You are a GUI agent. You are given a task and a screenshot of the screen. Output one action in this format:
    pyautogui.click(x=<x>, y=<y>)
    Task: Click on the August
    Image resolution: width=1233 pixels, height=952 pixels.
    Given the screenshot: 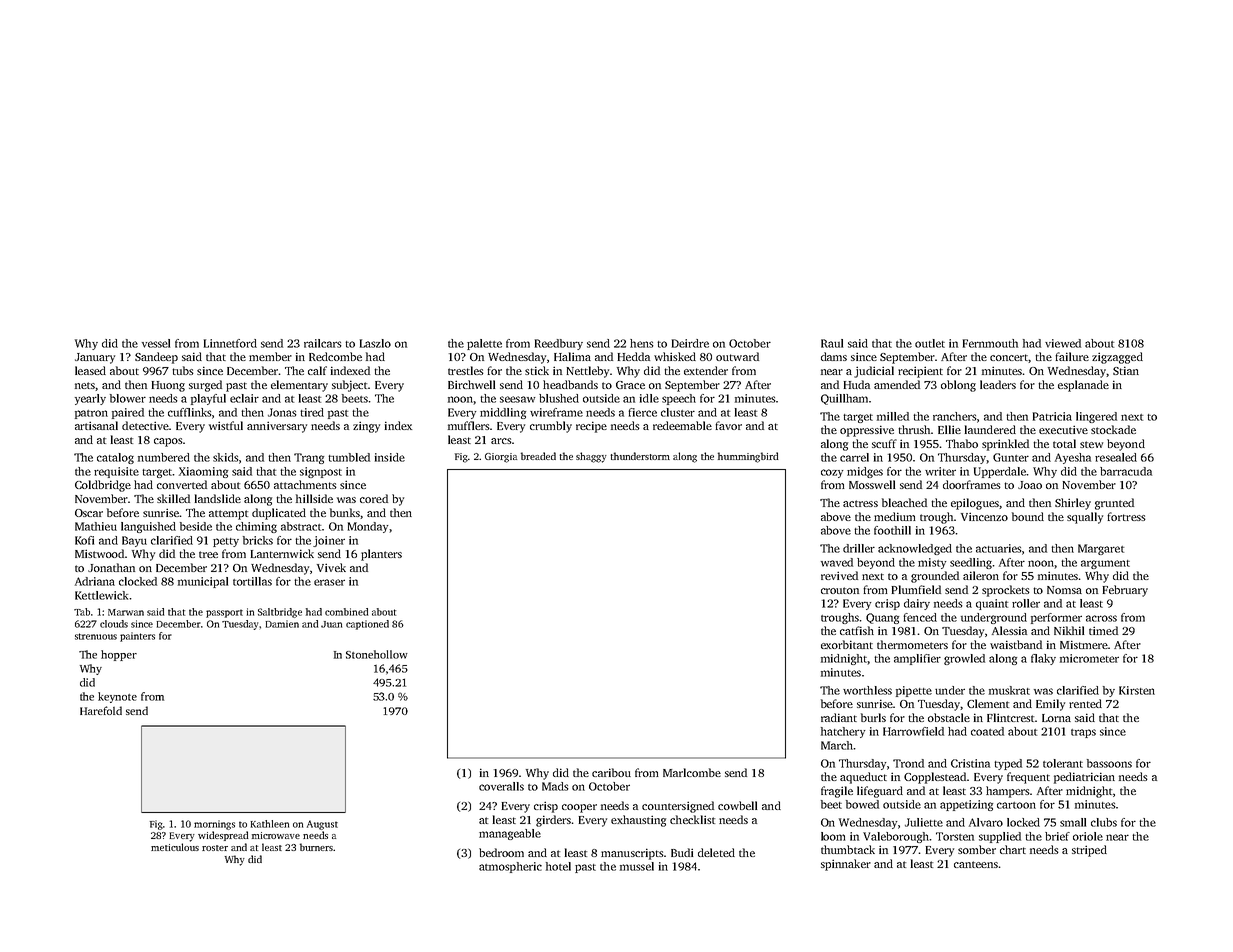 What is the action you would take?
    pyautogui.click(x=322, y=825)
